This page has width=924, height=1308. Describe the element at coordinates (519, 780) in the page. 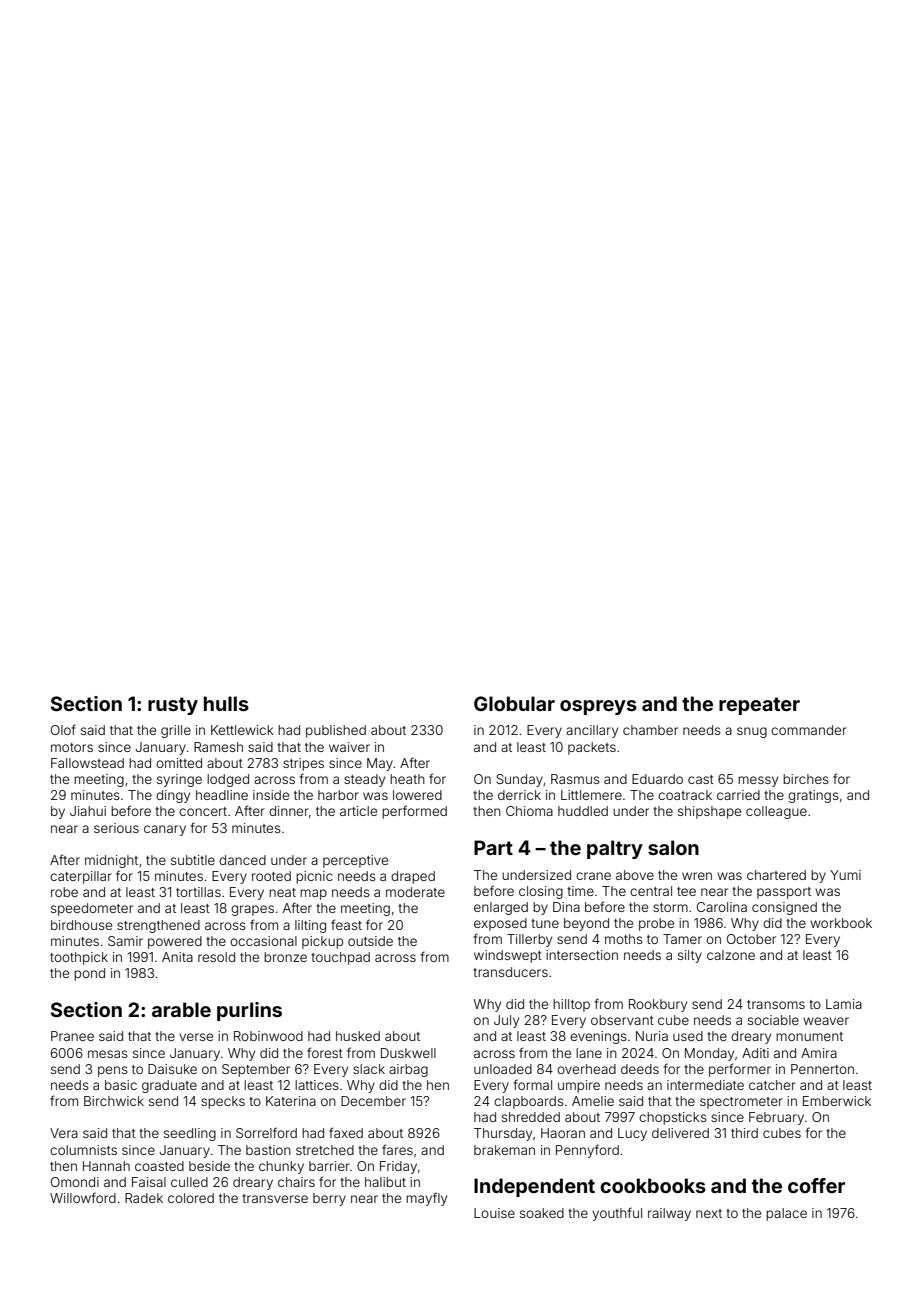

I see `Sunday` at that location.
